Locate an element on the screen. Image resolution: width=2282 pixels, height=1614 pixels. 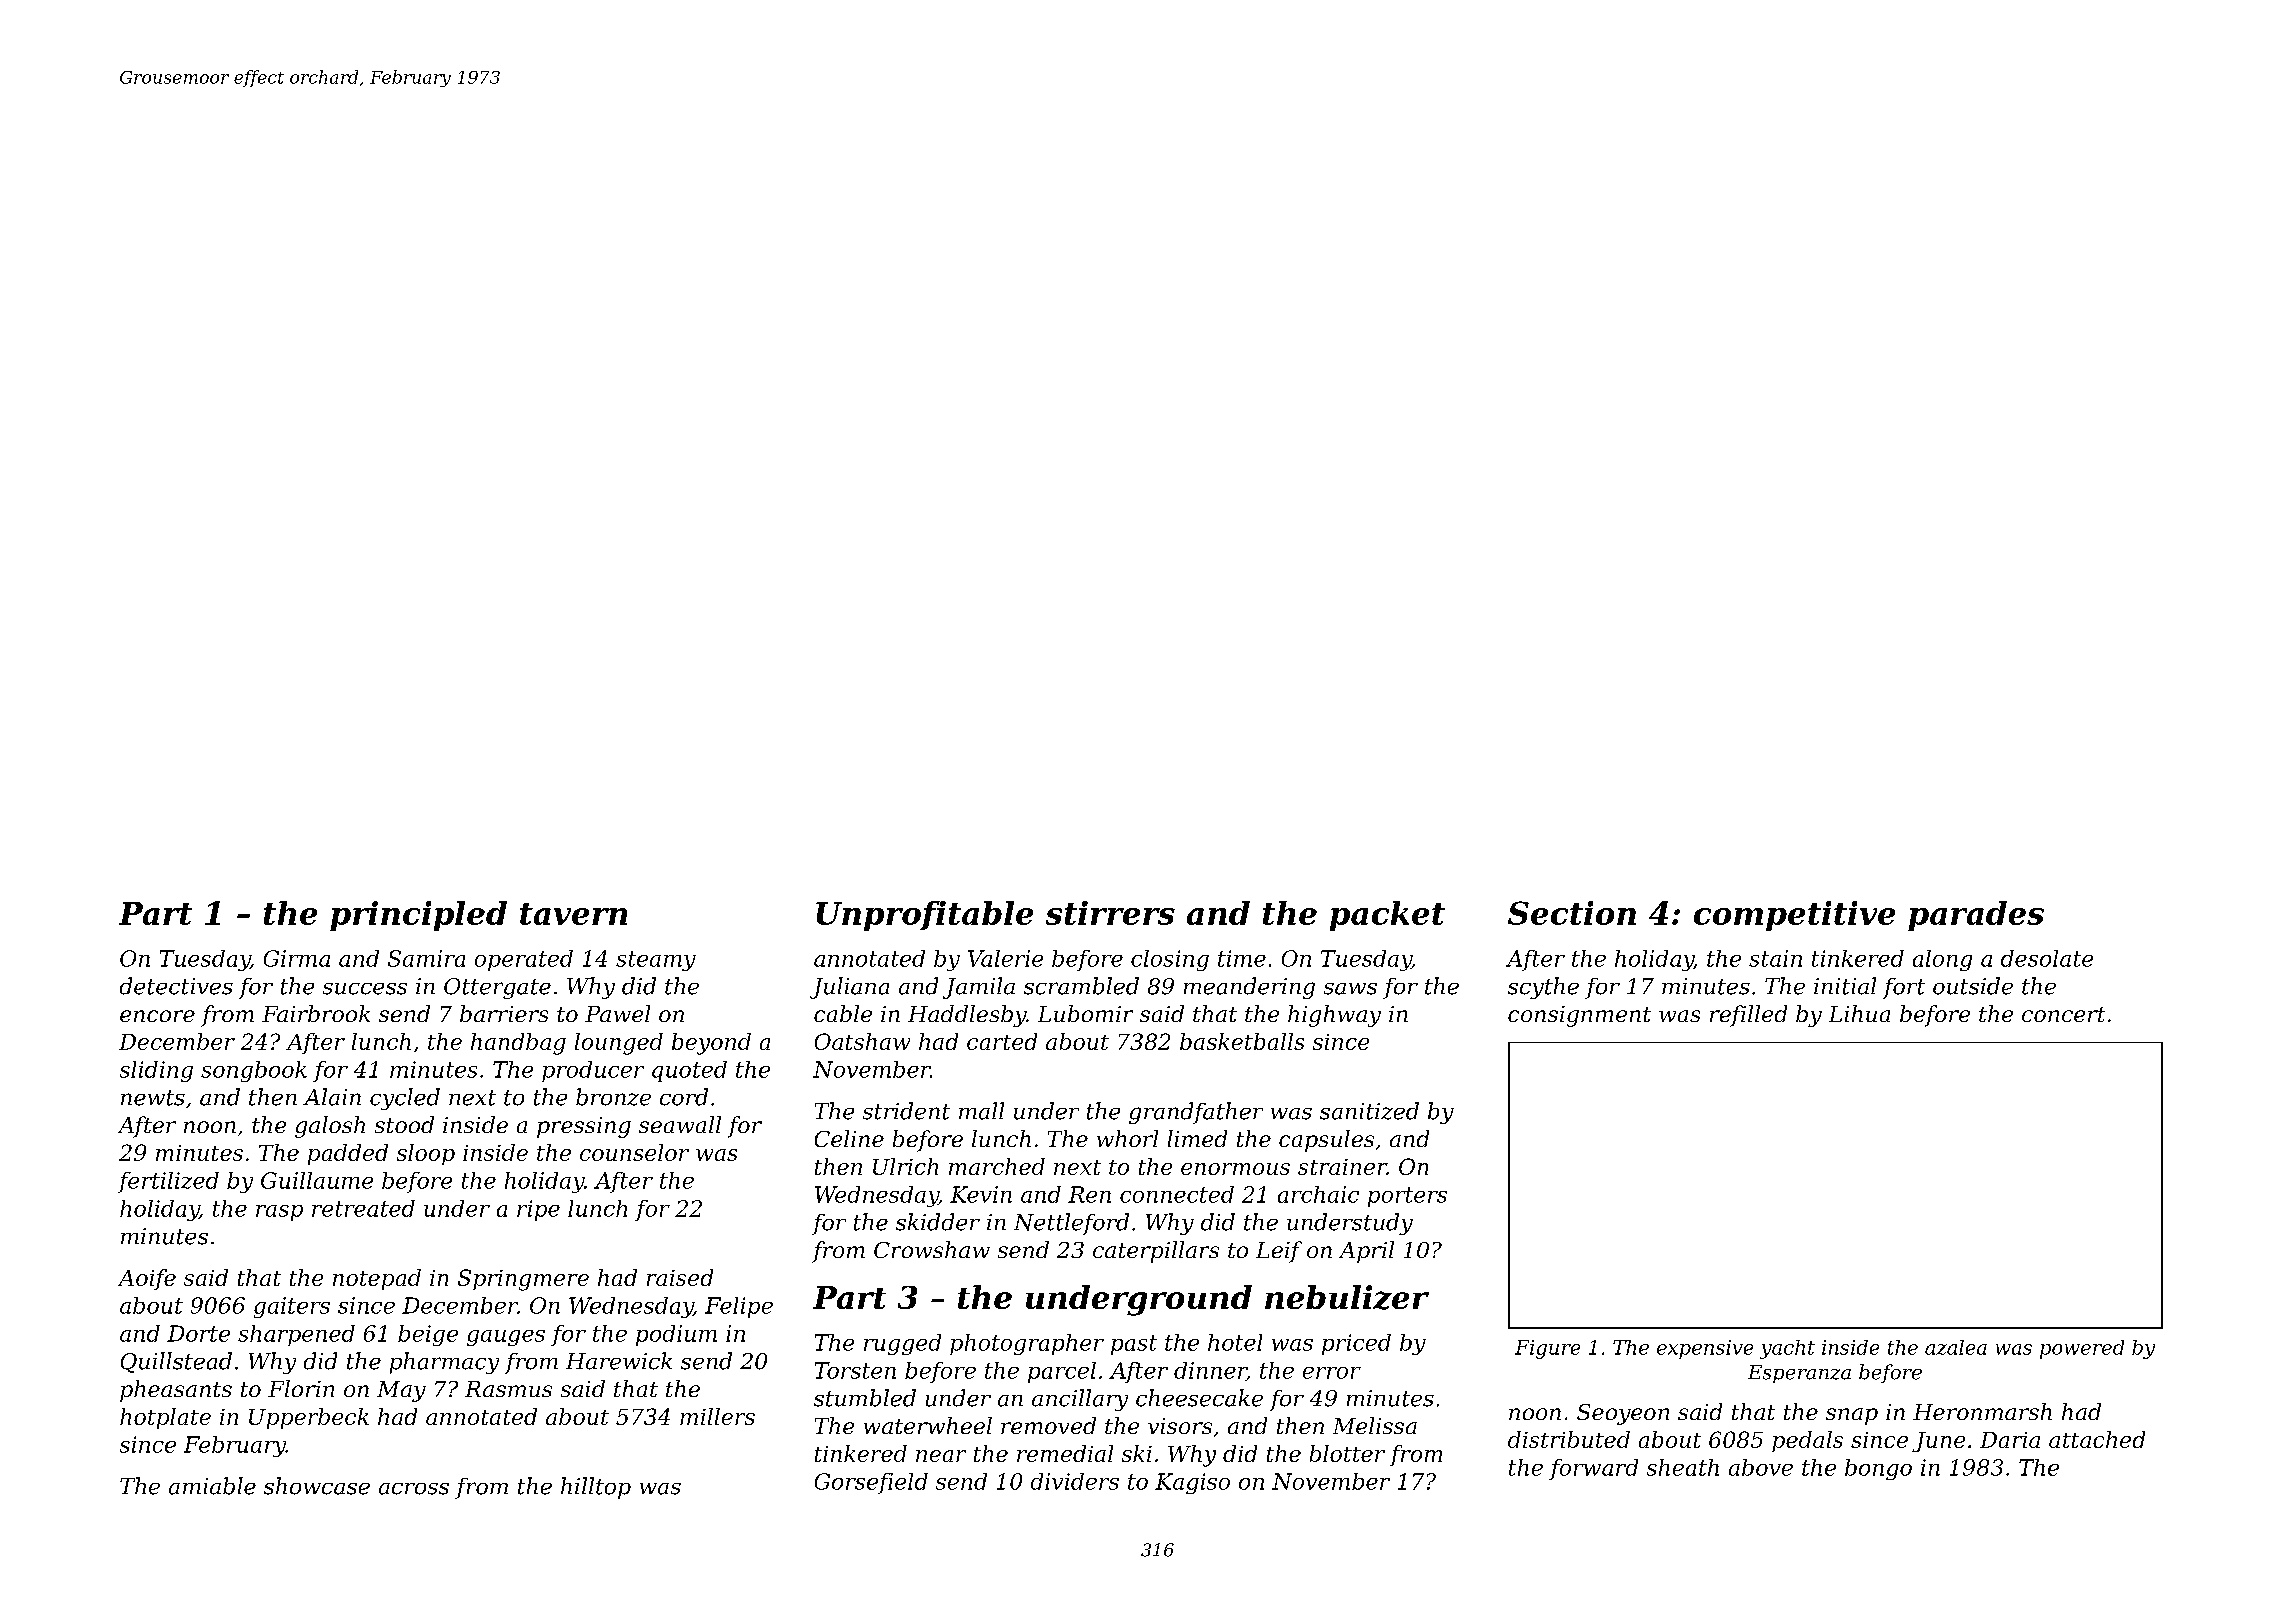
caterpillars is located at coordinates (1156, 1252).
